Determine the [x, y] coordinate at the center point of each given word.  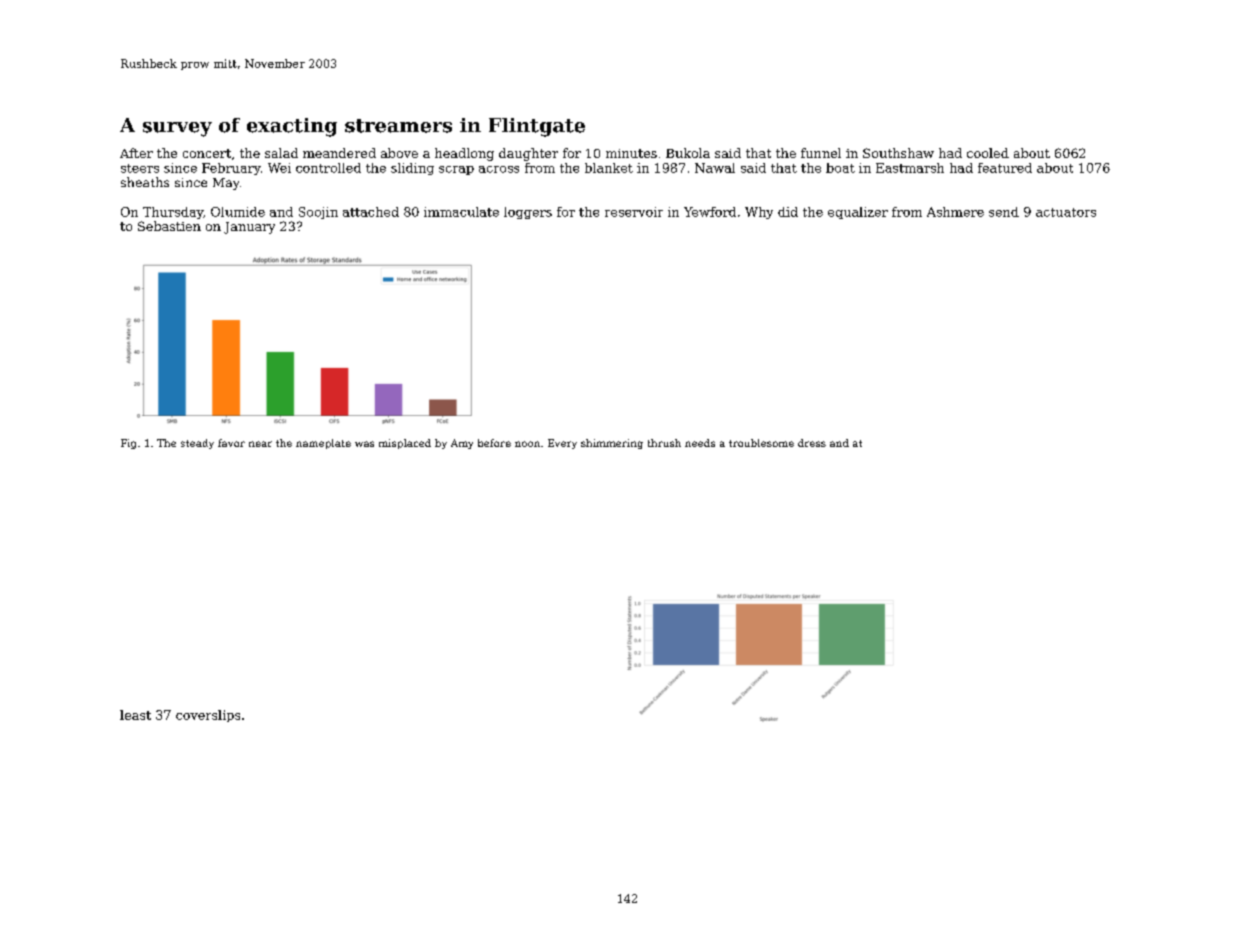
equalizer [858, 213]
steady [197, 444]
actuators [1066, 212]
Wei [279, 168]
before [494, 443]
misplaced [405, 444]
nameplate [323, 444]
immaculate [461, 212]
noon [527, 444]
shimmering [612, 444]
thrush [664, 443]
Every [562, 444]
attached [371, 212]
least [135, 715]
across [499, 169]
